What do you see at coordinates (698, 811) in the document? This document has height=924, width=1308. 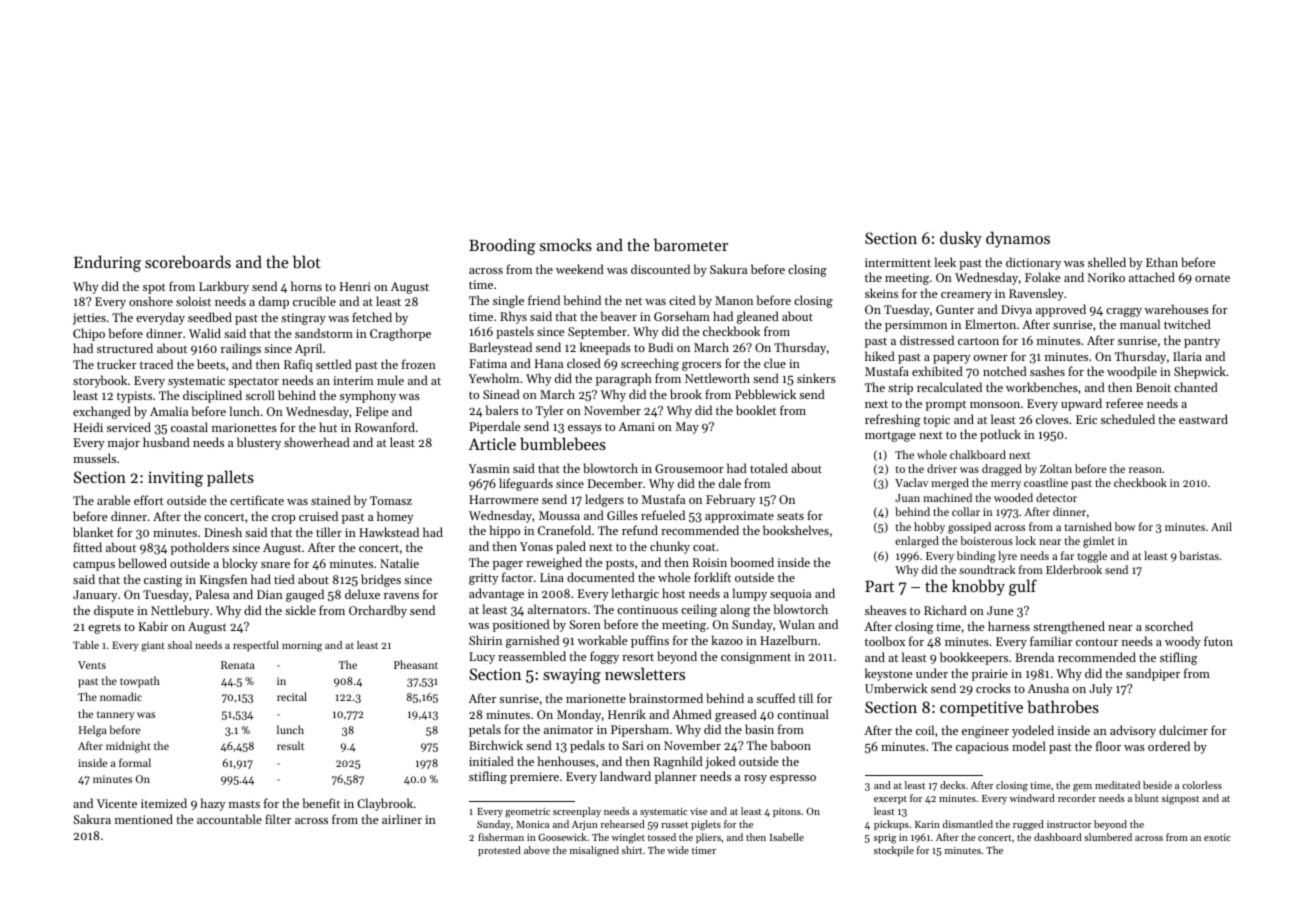 I see `vise` at bounding box center [698, 811].
